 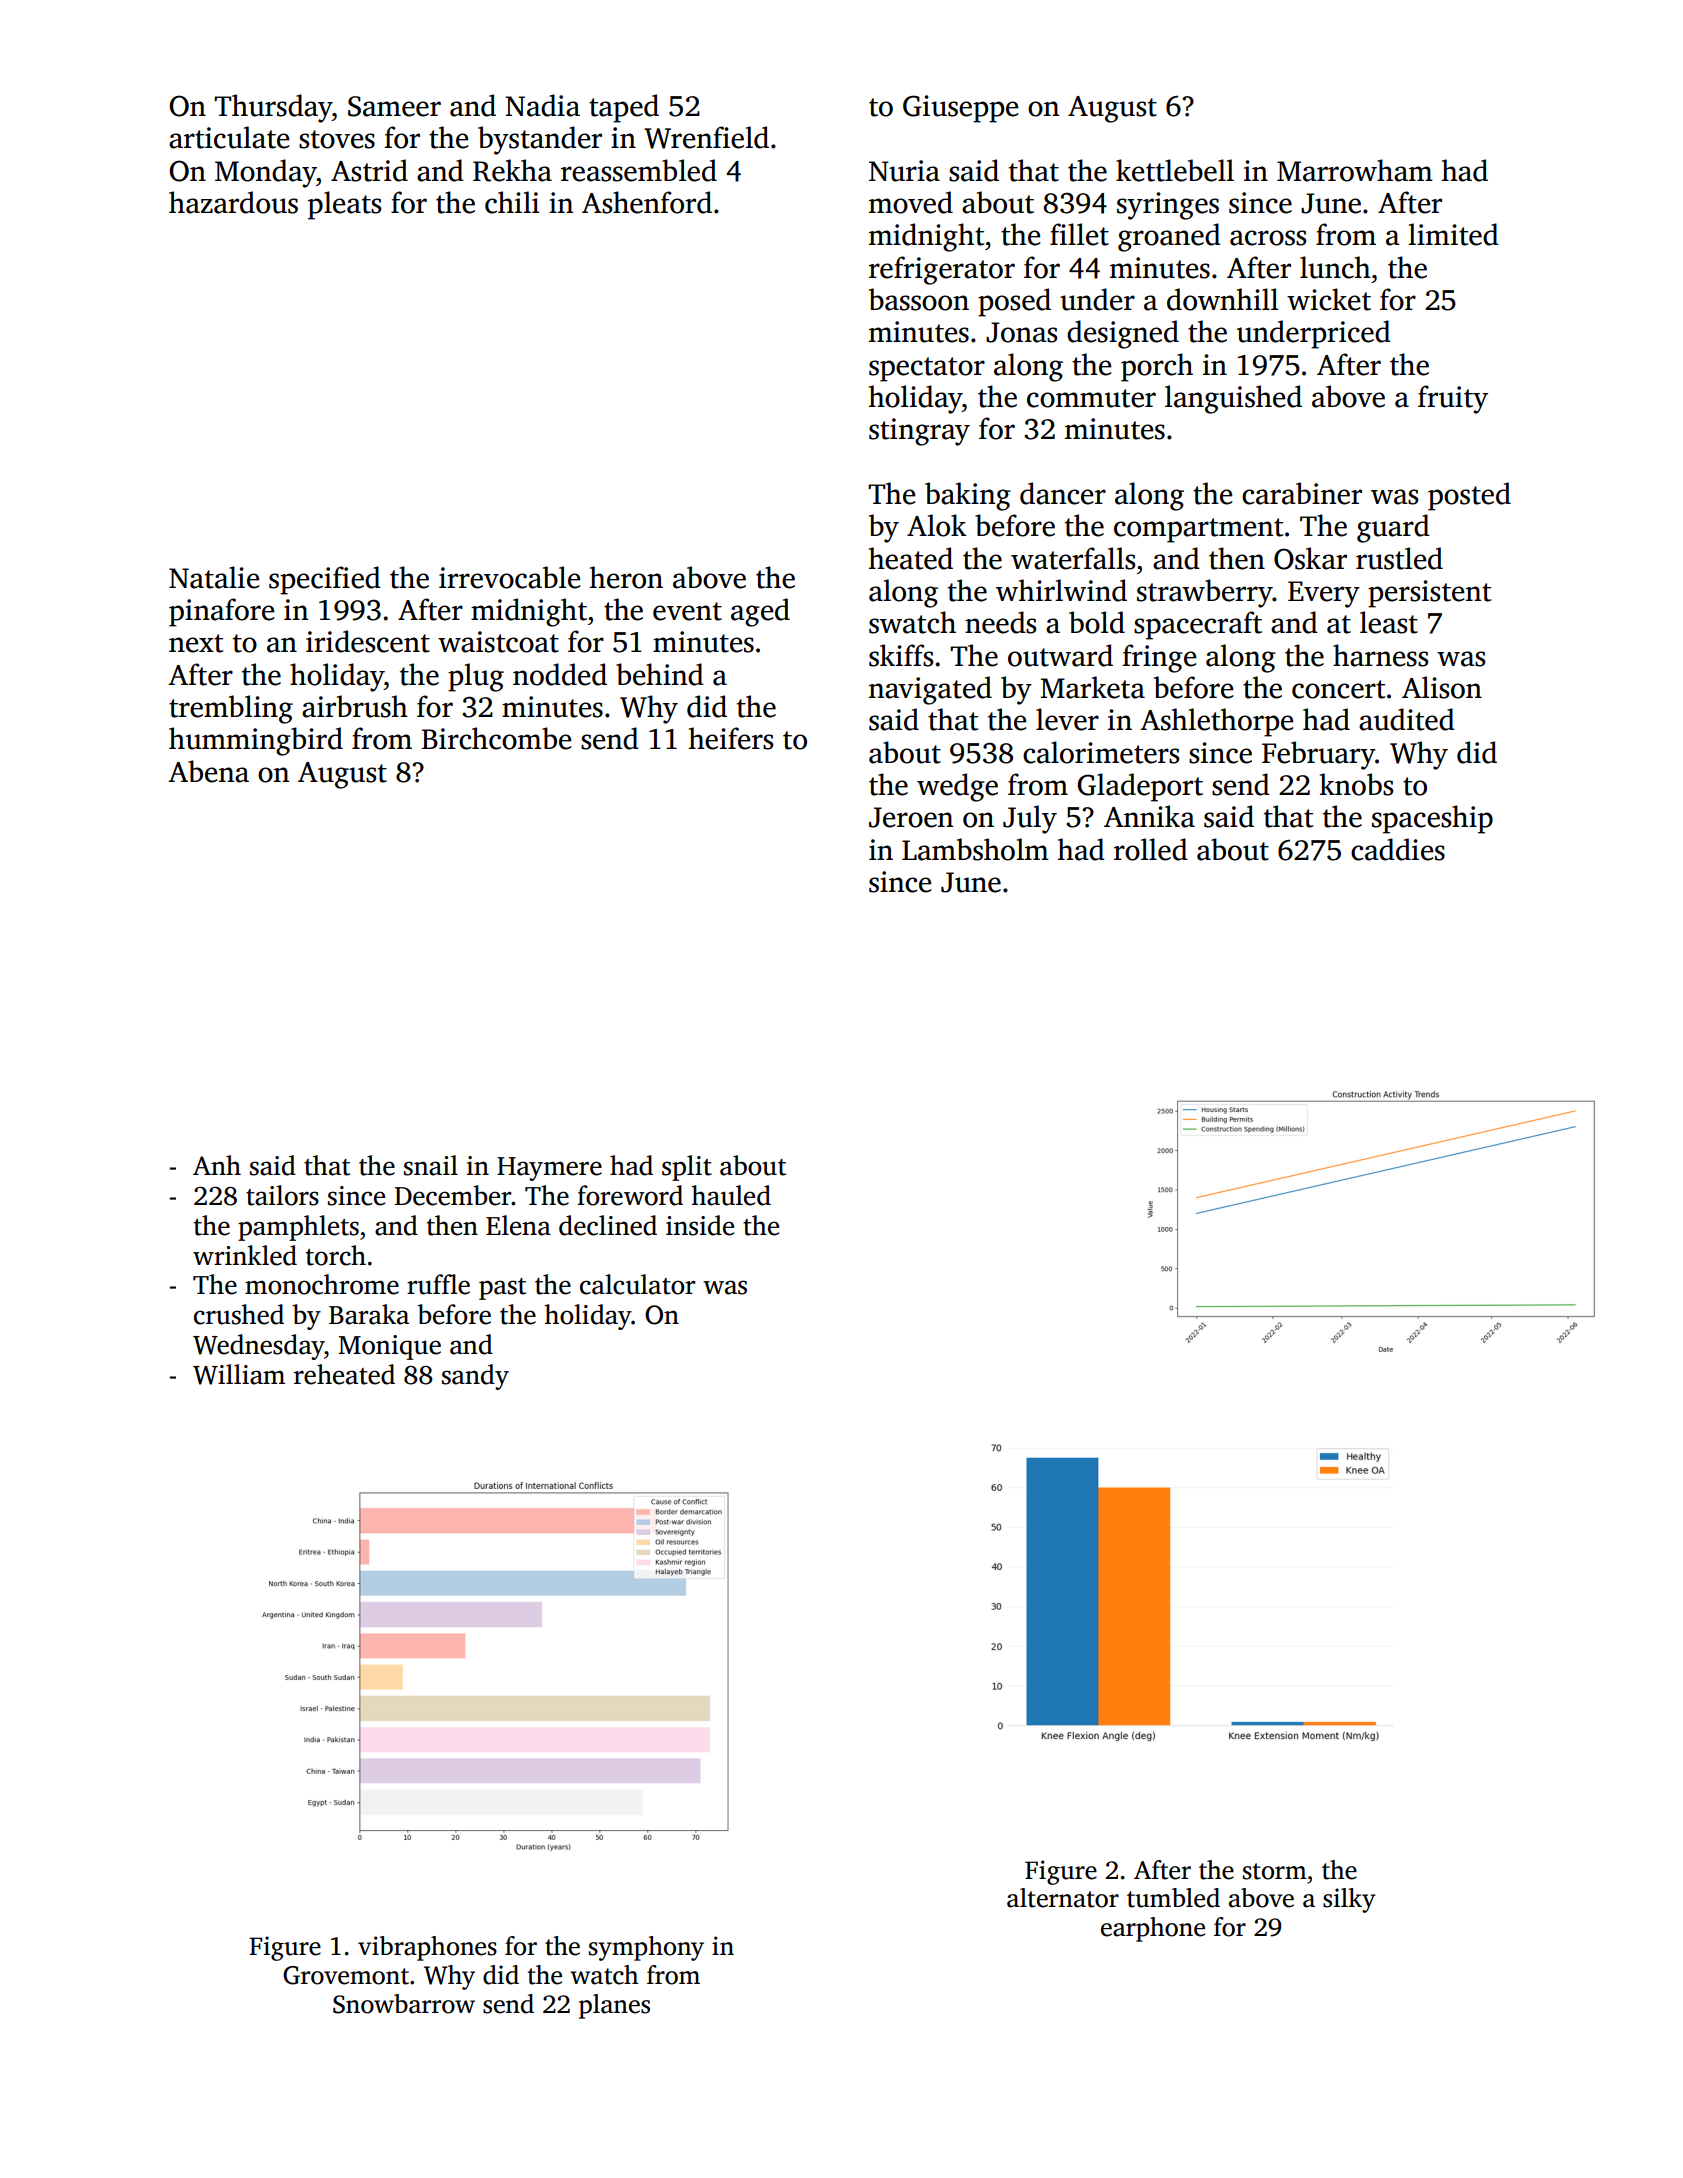 I want to click on alternator, so click(x=1063, y=1898).
